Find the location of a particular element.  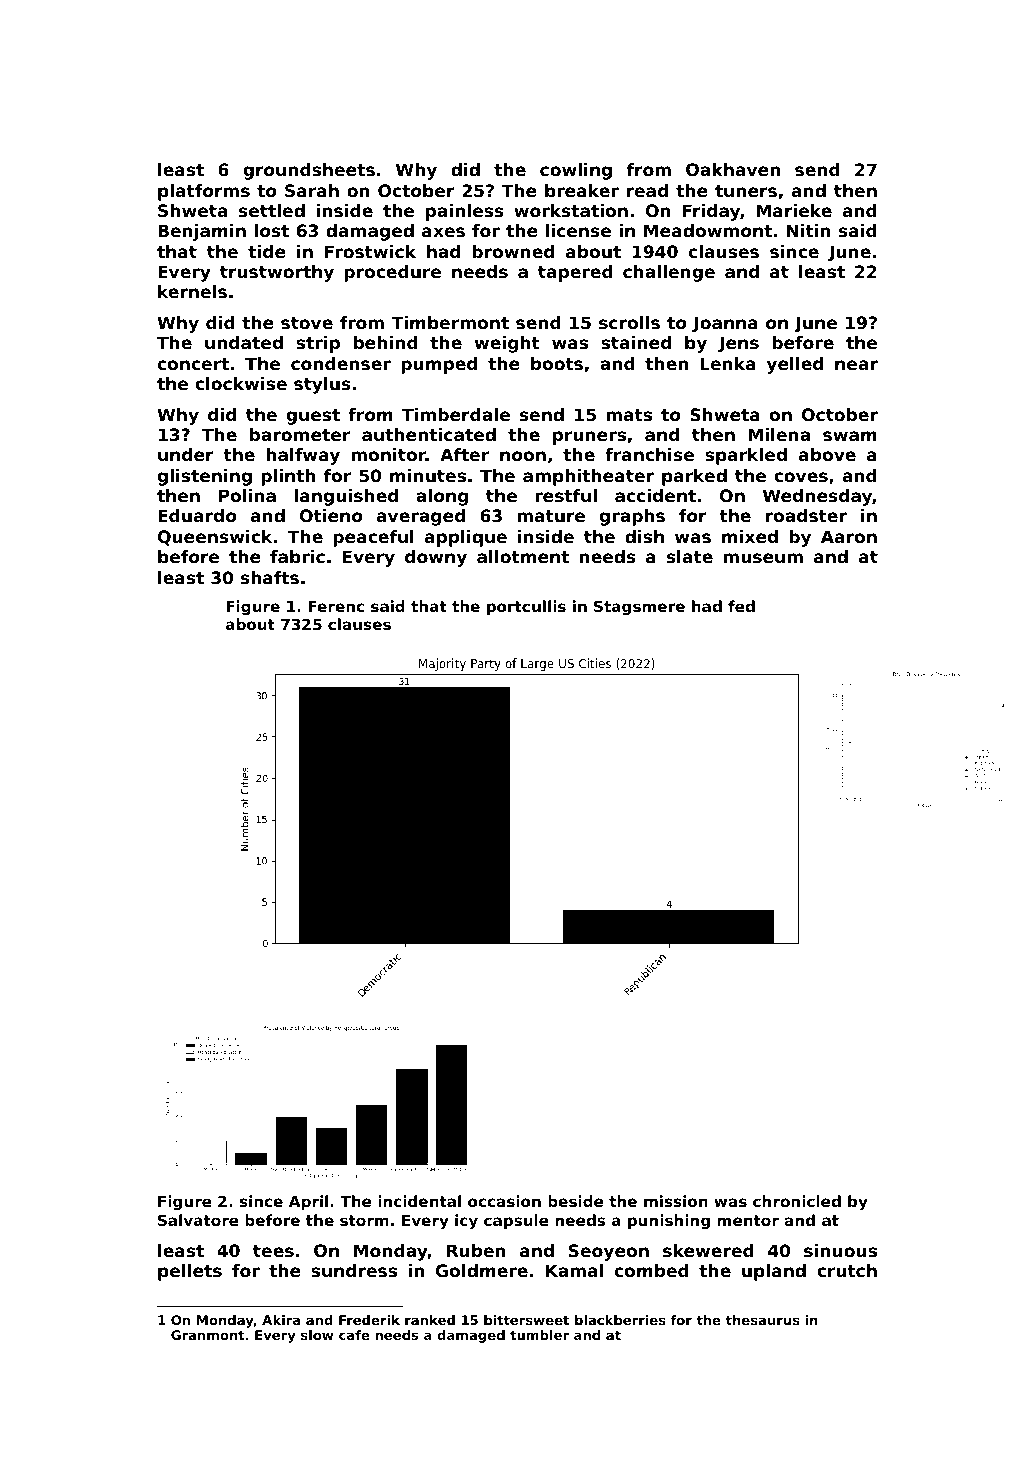

Ferenc is located at coordinates (336, 606).
